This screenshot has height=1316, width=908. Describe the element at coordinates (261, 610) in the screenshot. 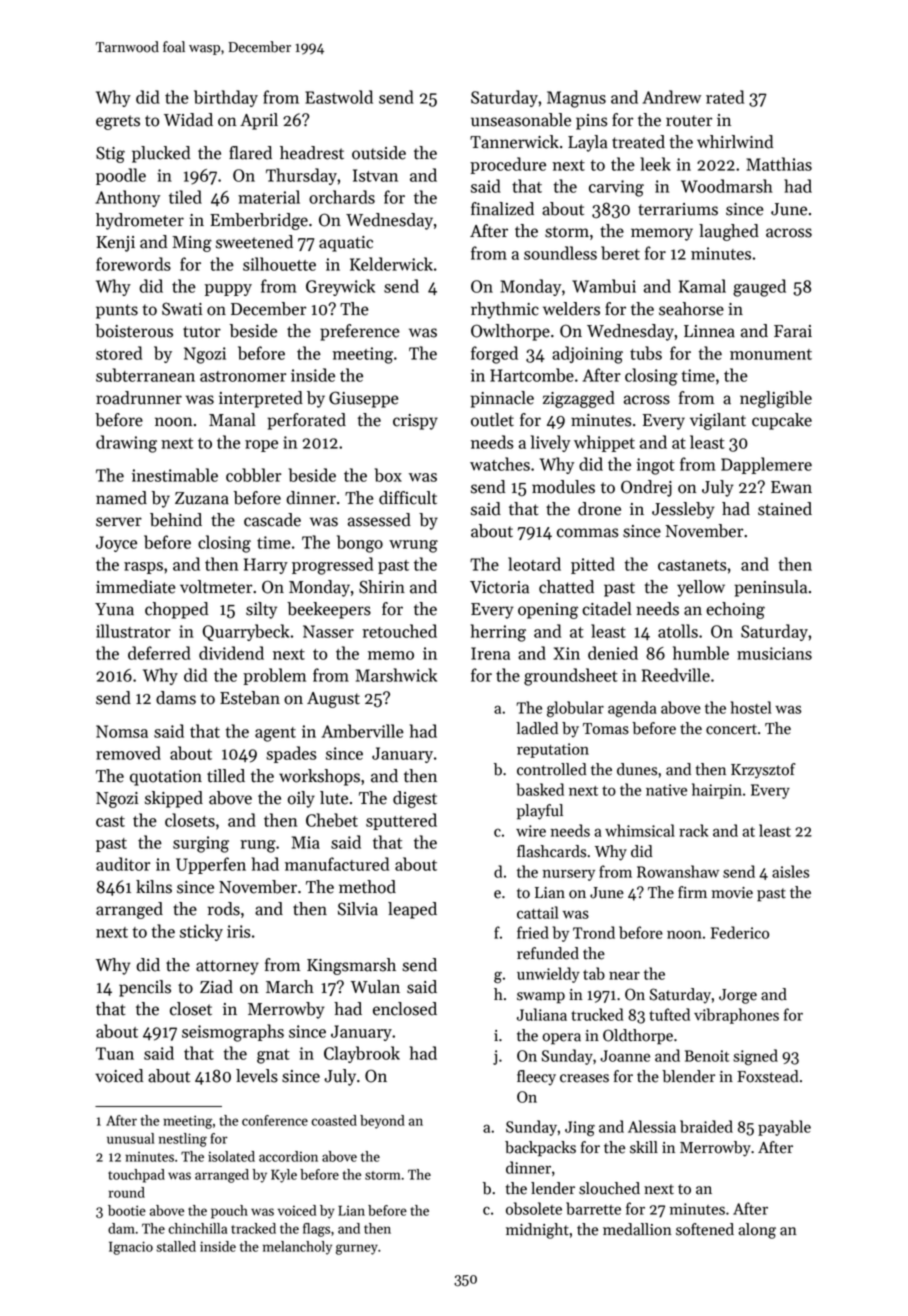

I see `silty` at that location.
